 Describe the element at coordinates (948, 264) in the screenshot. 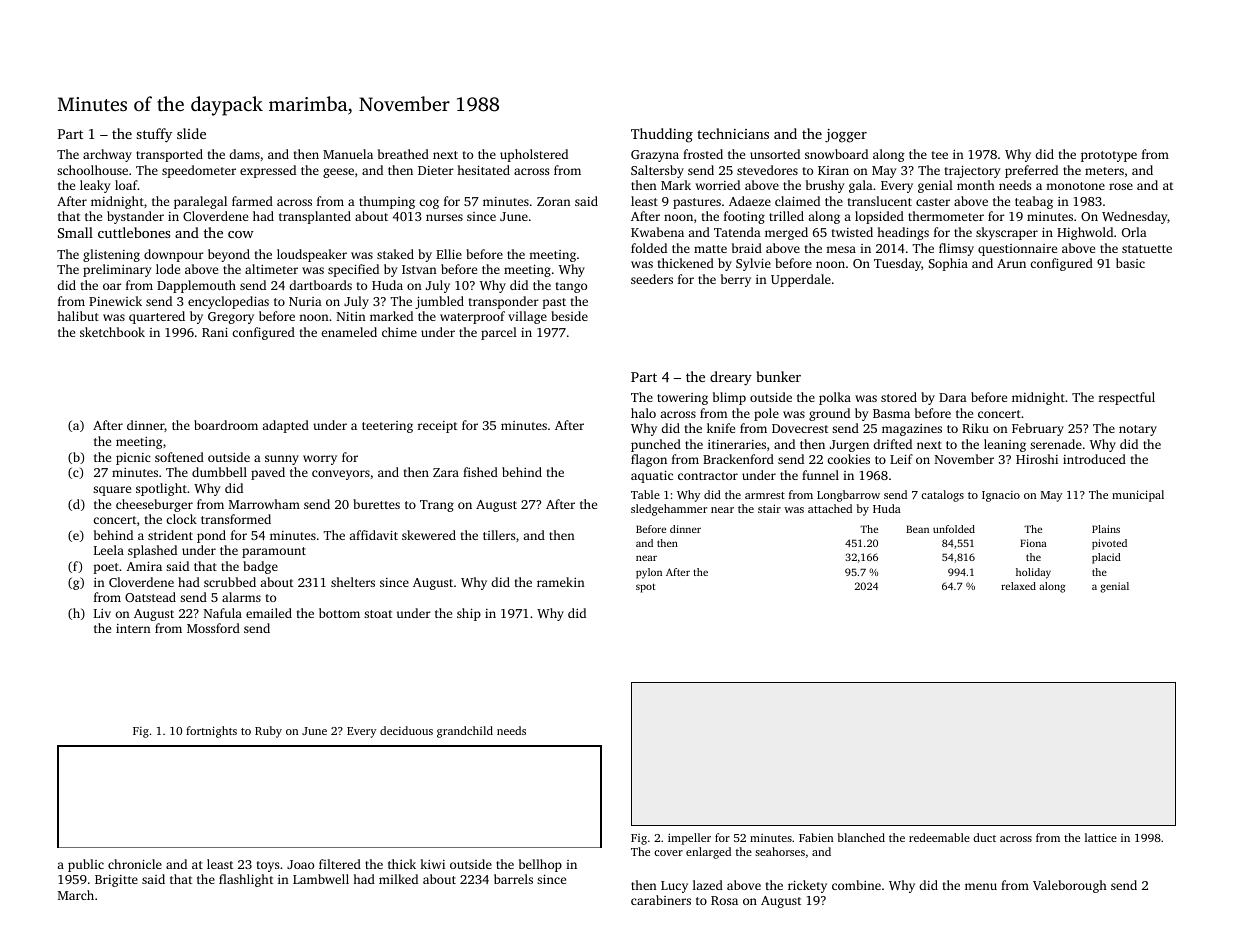

I see `Sophia` at that location.
